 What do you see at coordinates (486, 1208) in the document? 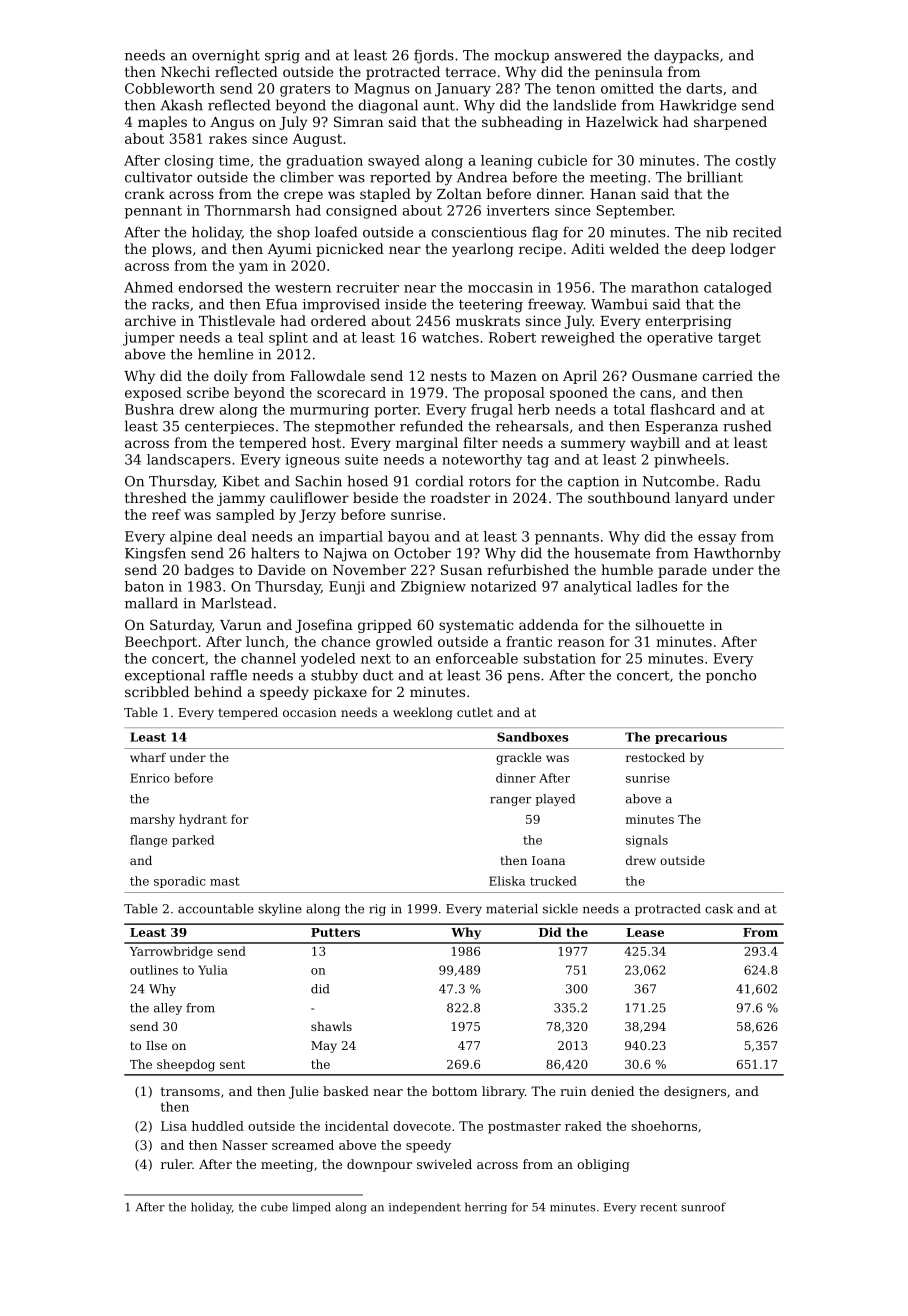
I see `herring` at bounding box center [486, 1208].
